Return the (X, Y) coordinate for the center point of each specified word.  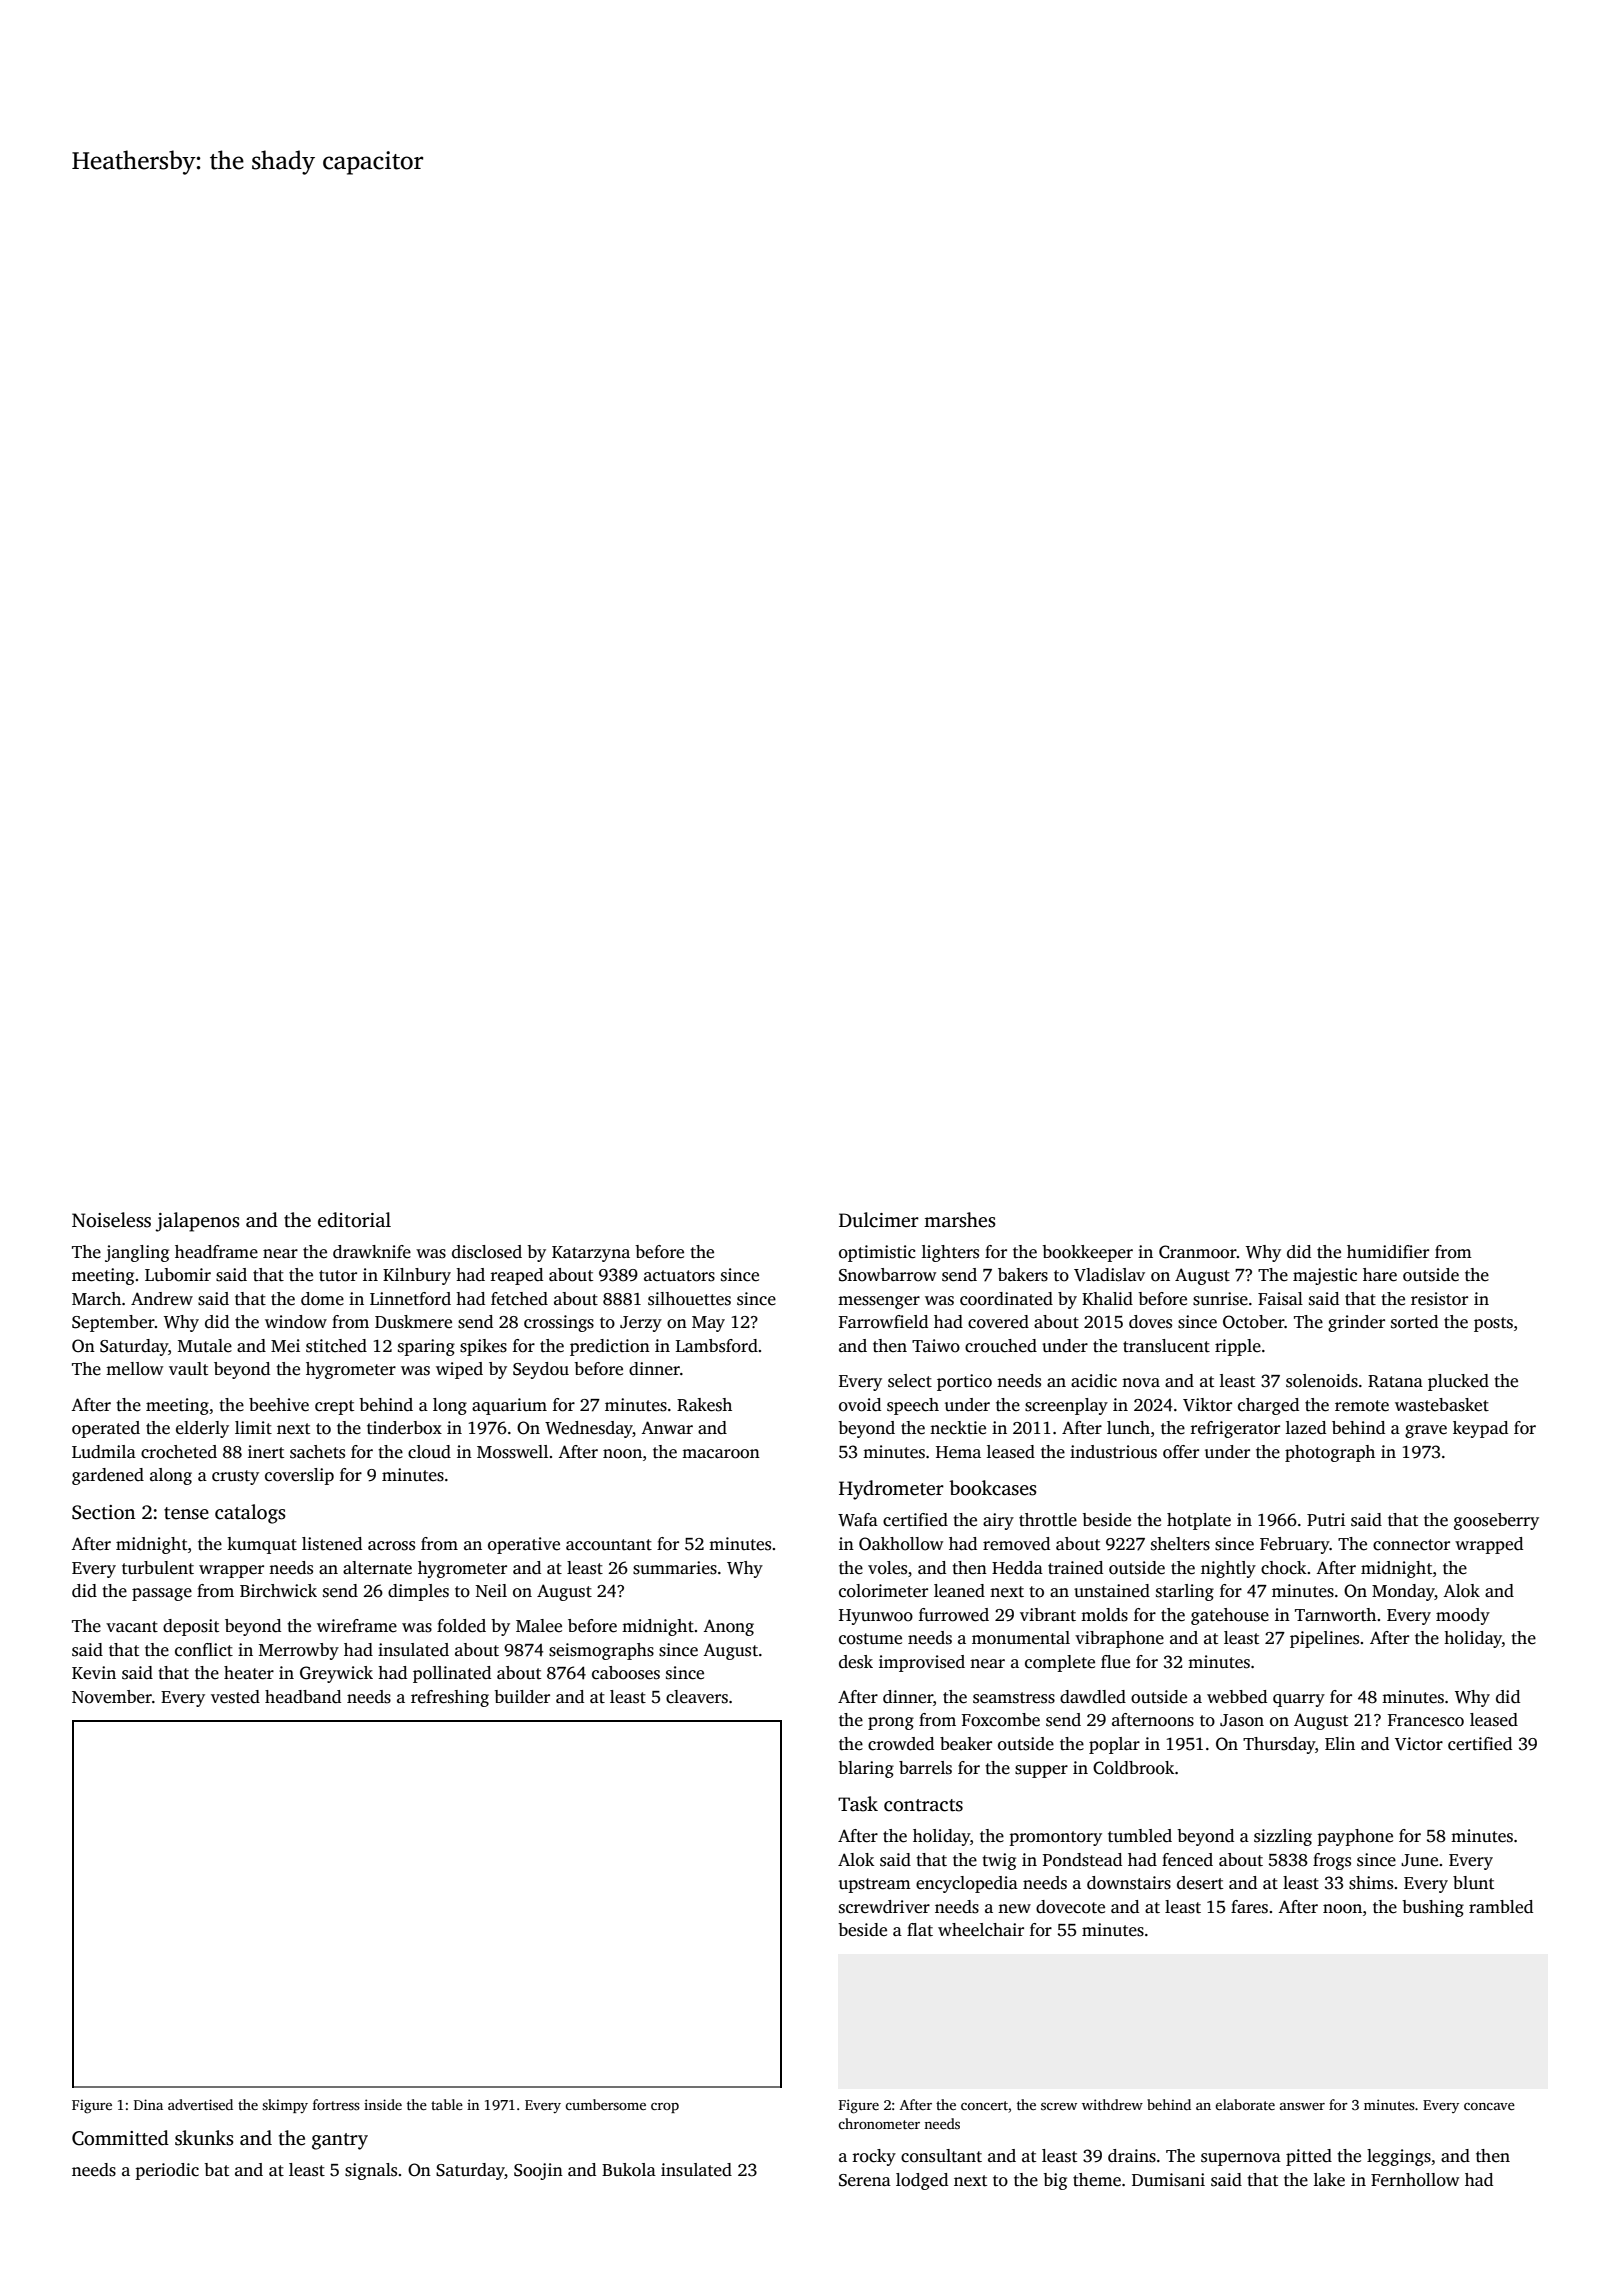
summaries (675, 1568)
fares (1249, 1907)
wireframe (357, 1626)
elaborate (1245, 2104)
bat (216, 2170)
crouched (1001, 1346)
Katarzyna (591, 1254)
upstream (875, 1885)
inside (383, 2104)
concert (984, 2105)
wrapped (1489, 1545)
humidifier (1388, 1252)
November (112, 1697)
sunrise (1220, 1299)
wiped (459, 1370)
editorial (354, 1220)
